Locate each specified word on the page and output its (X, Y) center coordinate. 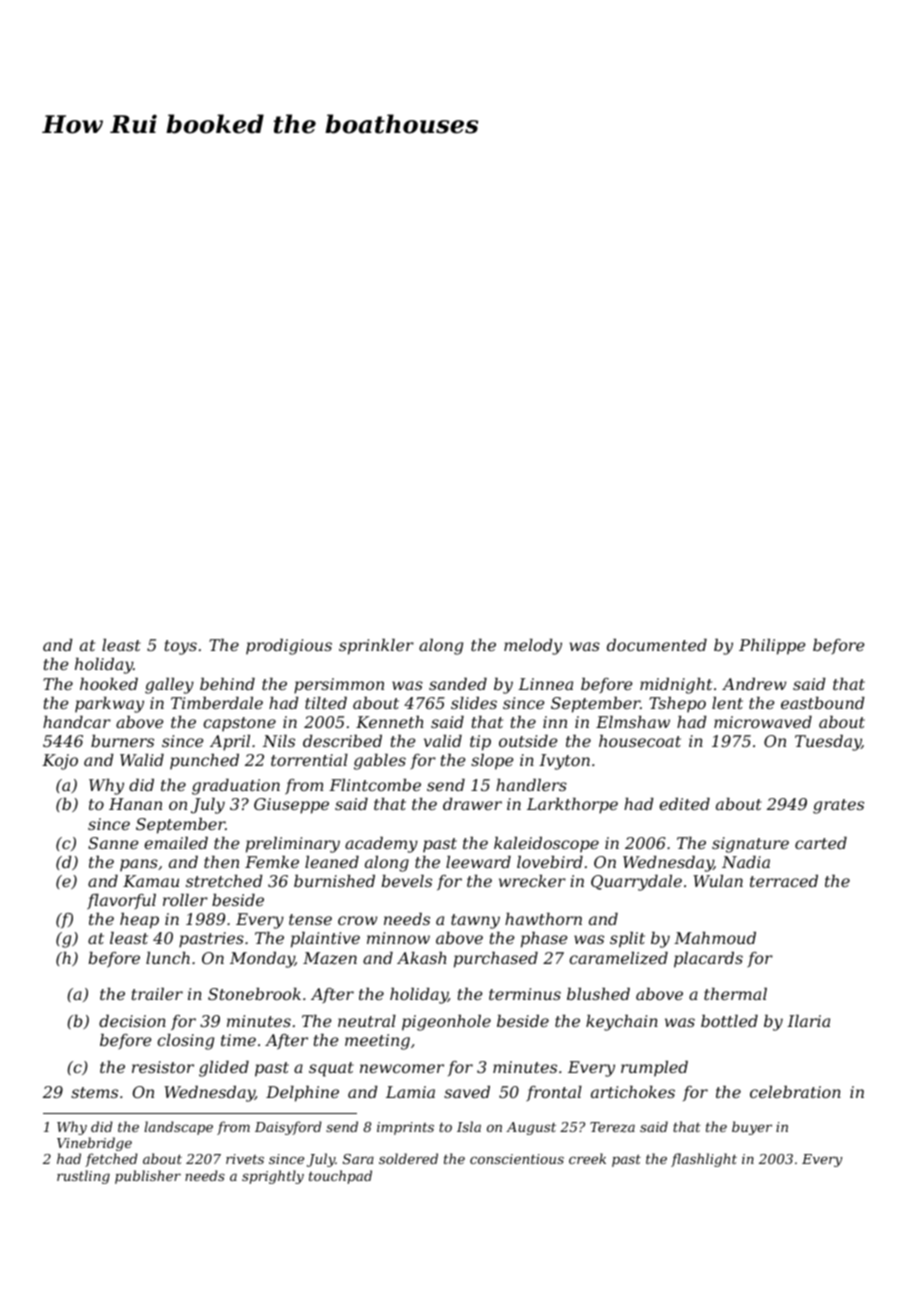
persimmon (339, 686)
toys (181, 647)
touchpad (340, 1177)
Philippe (772, 647)
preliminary (293, 845)
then (221, 862)
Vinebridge (94, 1144)
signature (750, 845)
